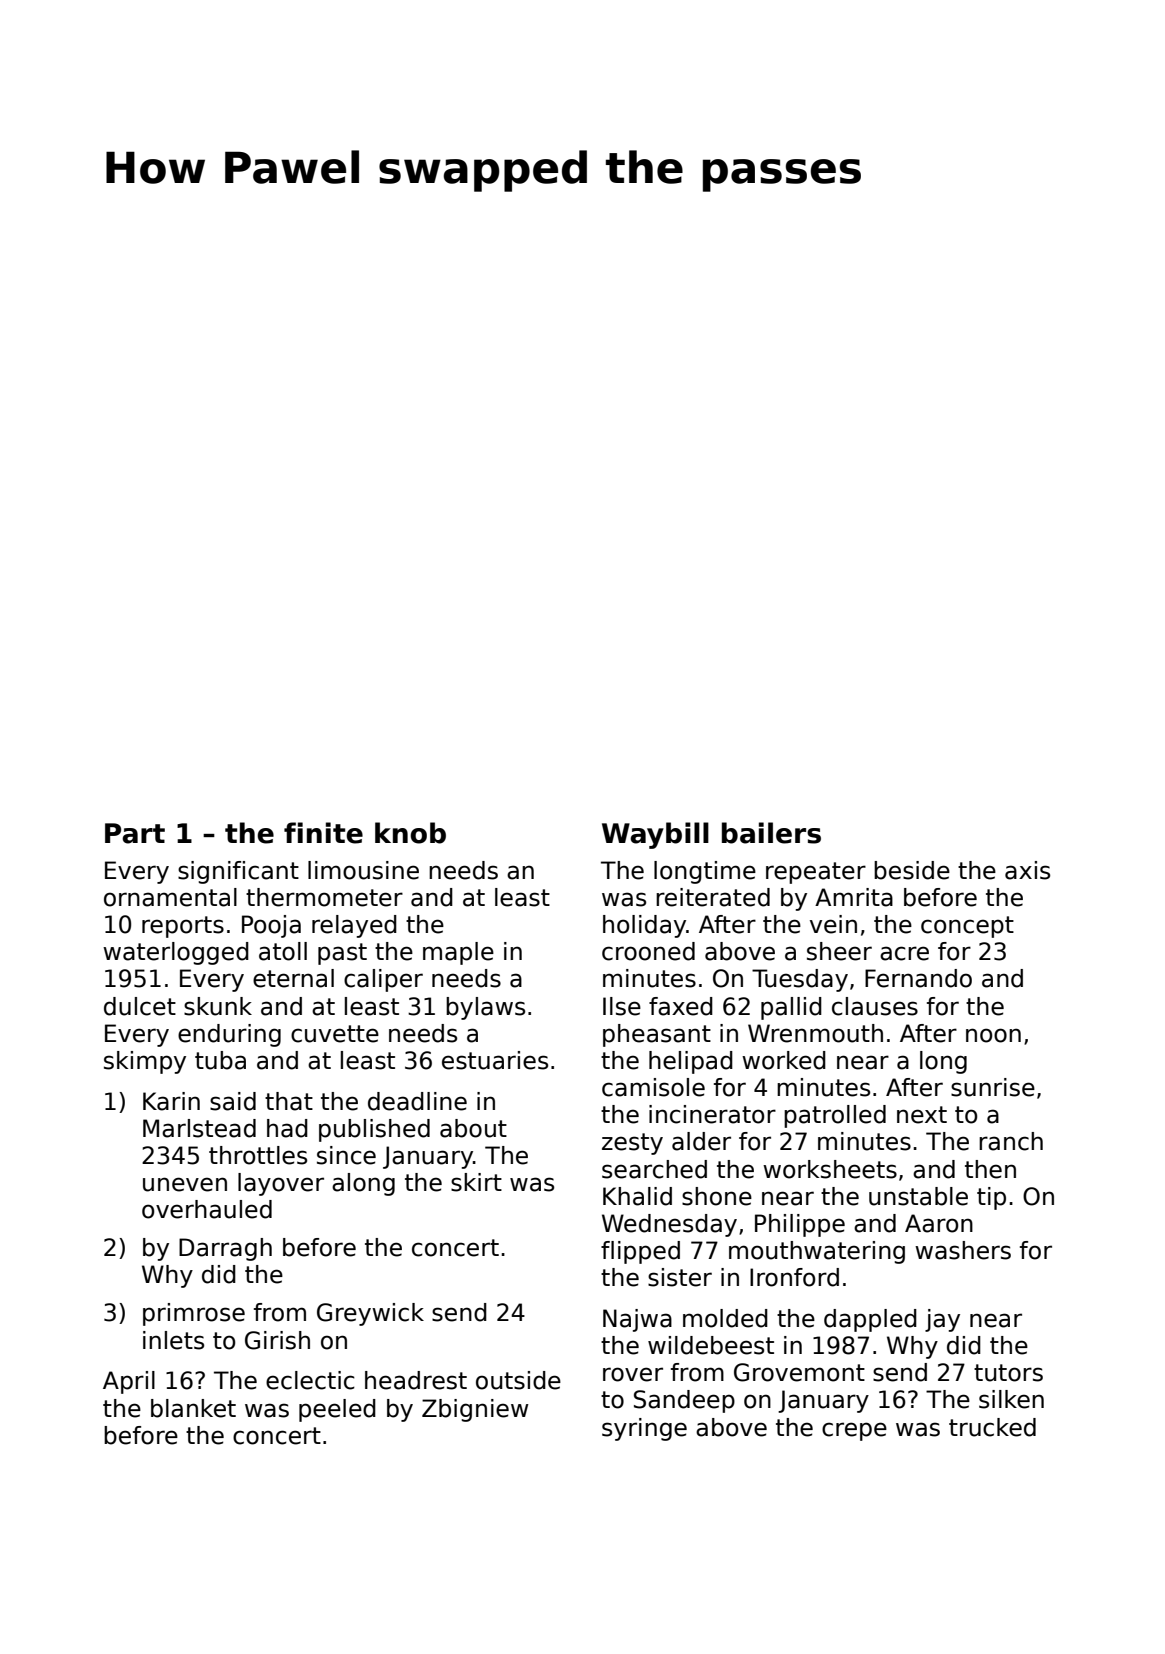 This screenshot has width=1165, height=1654. What do you see at coordinates (199, 1128) in the screenshot?
I see `Marlstead` at bounding box center [199, 1128].
